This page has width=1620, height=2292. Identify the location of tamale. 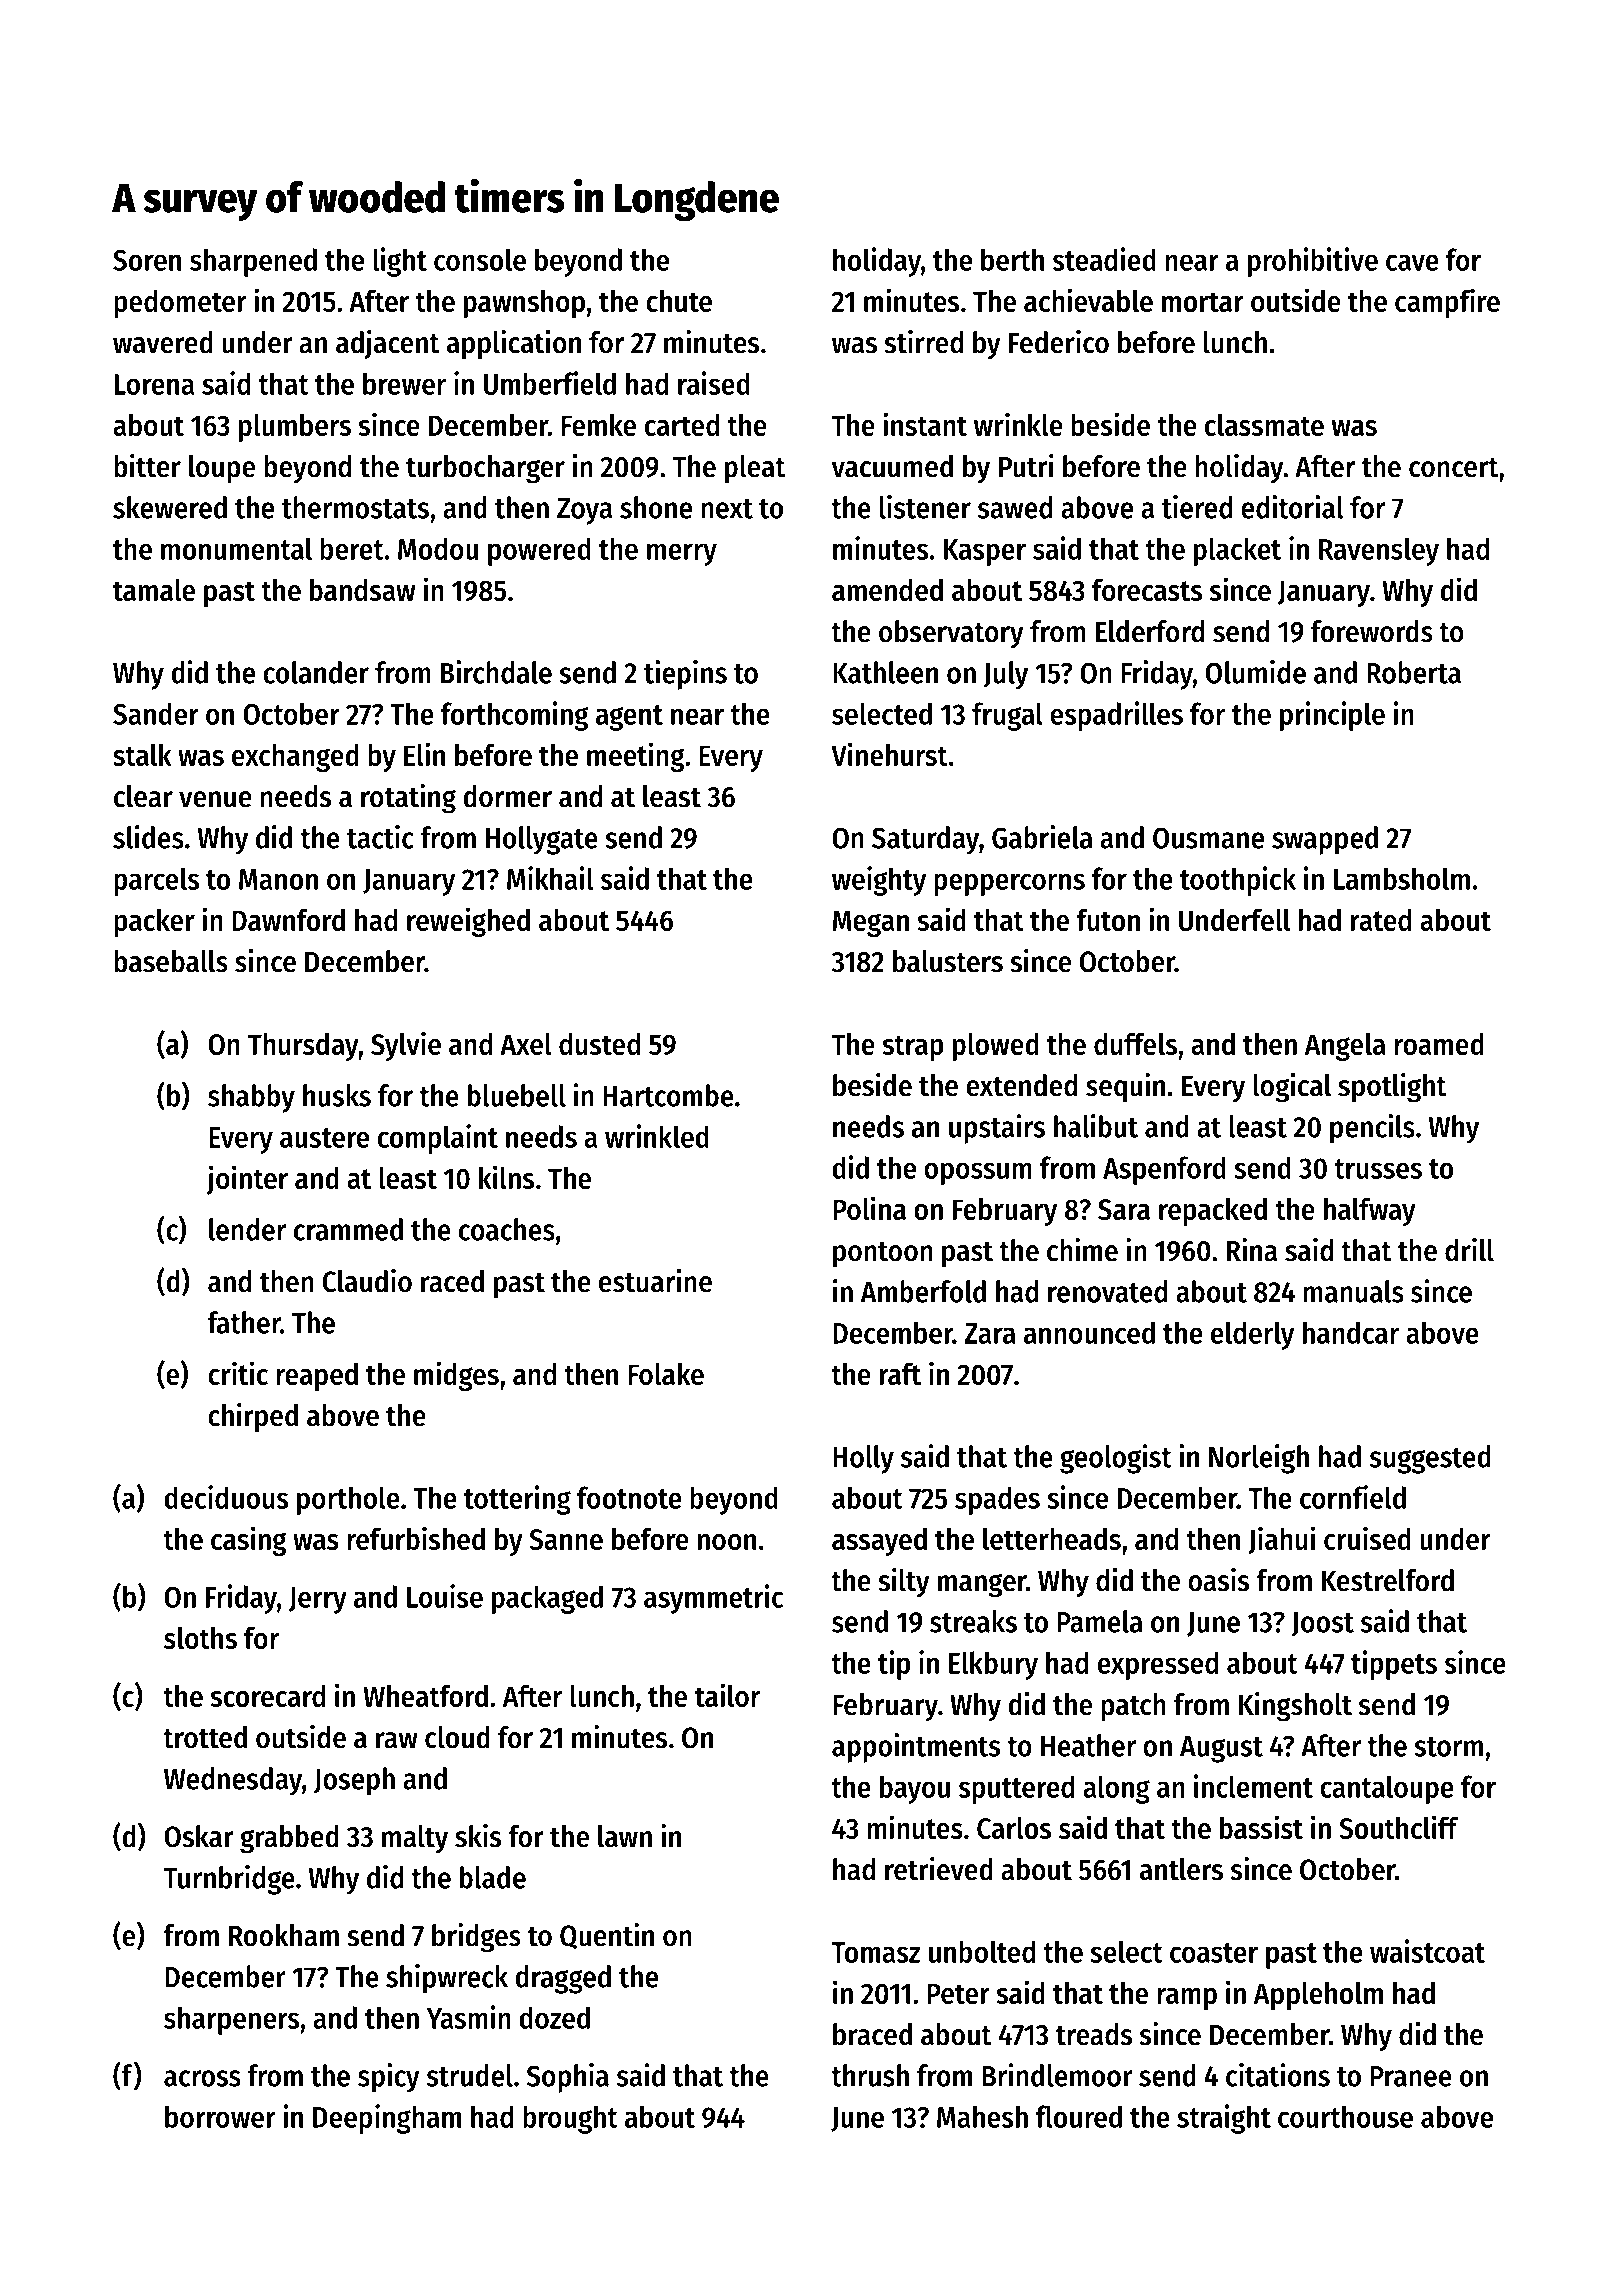
(154, 590).
